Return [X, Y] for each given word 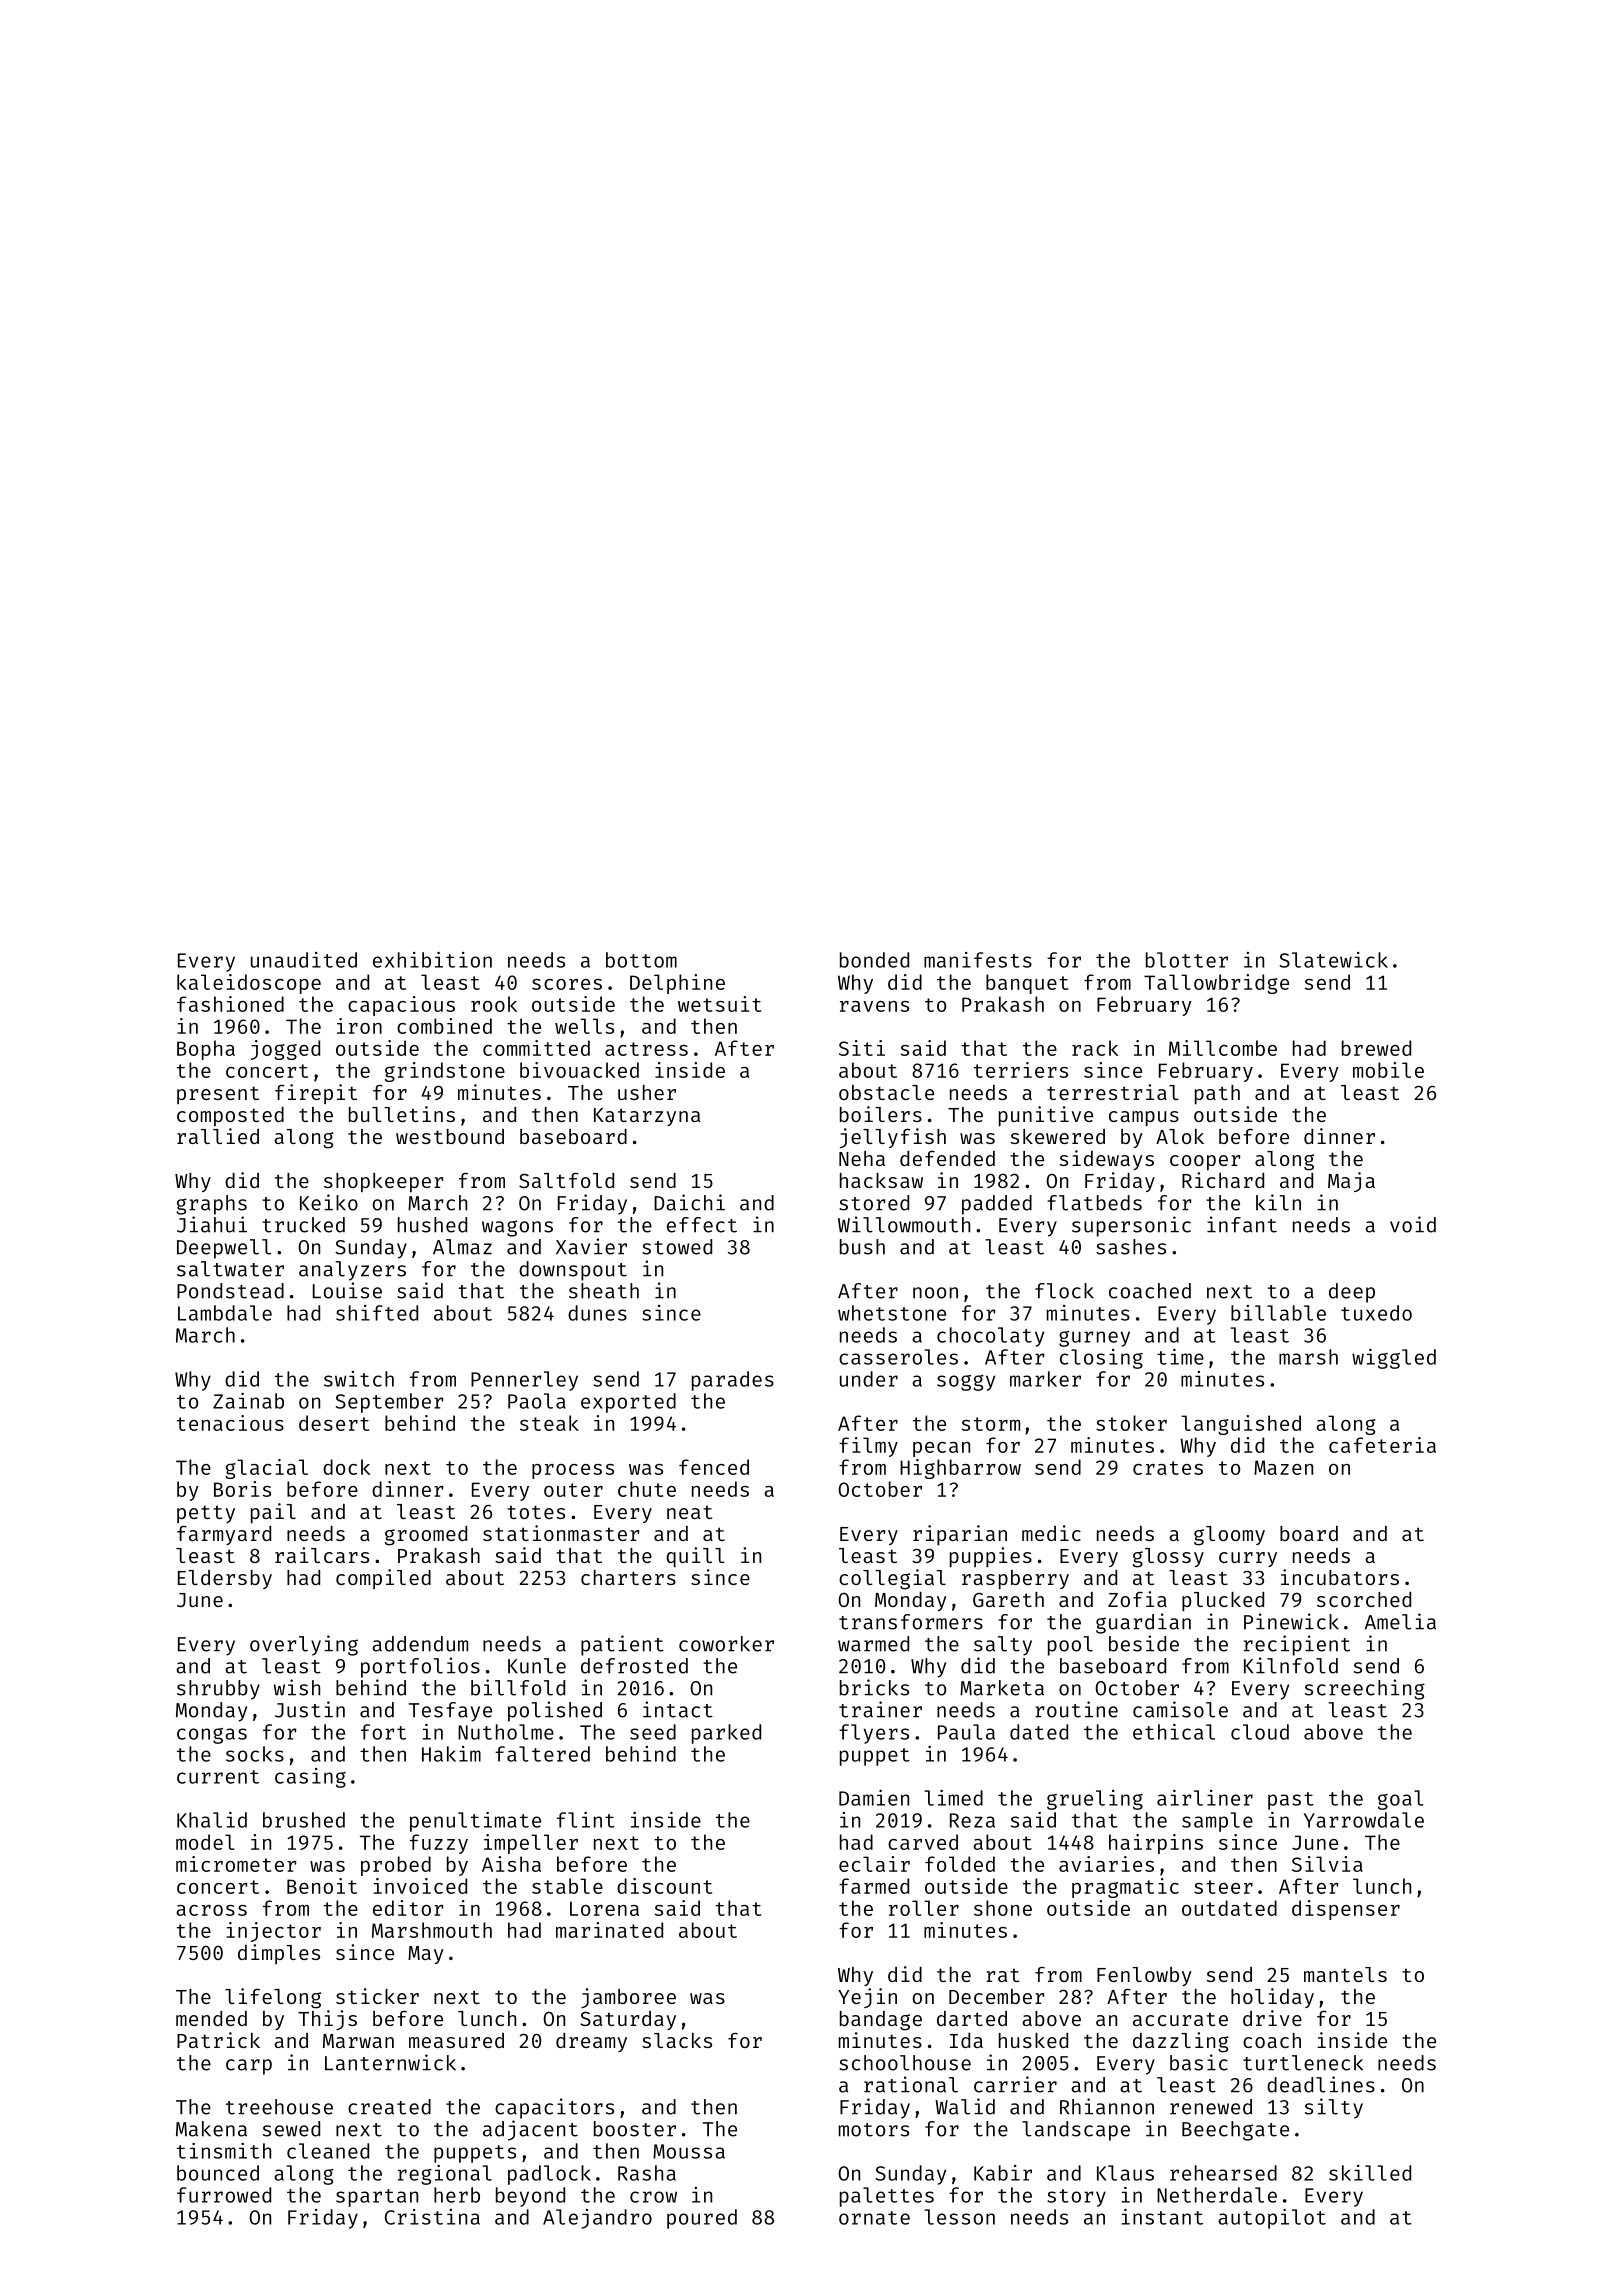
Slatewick [1334, 960]
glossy [1168, 1558]
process [573, 1471]
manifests [978, 960]
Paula [966, 1732]
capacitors [554, 2108]
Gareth [1008, 1599]
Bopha [206, 1050]
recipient [1297, 1645]
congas [212, 1736]
